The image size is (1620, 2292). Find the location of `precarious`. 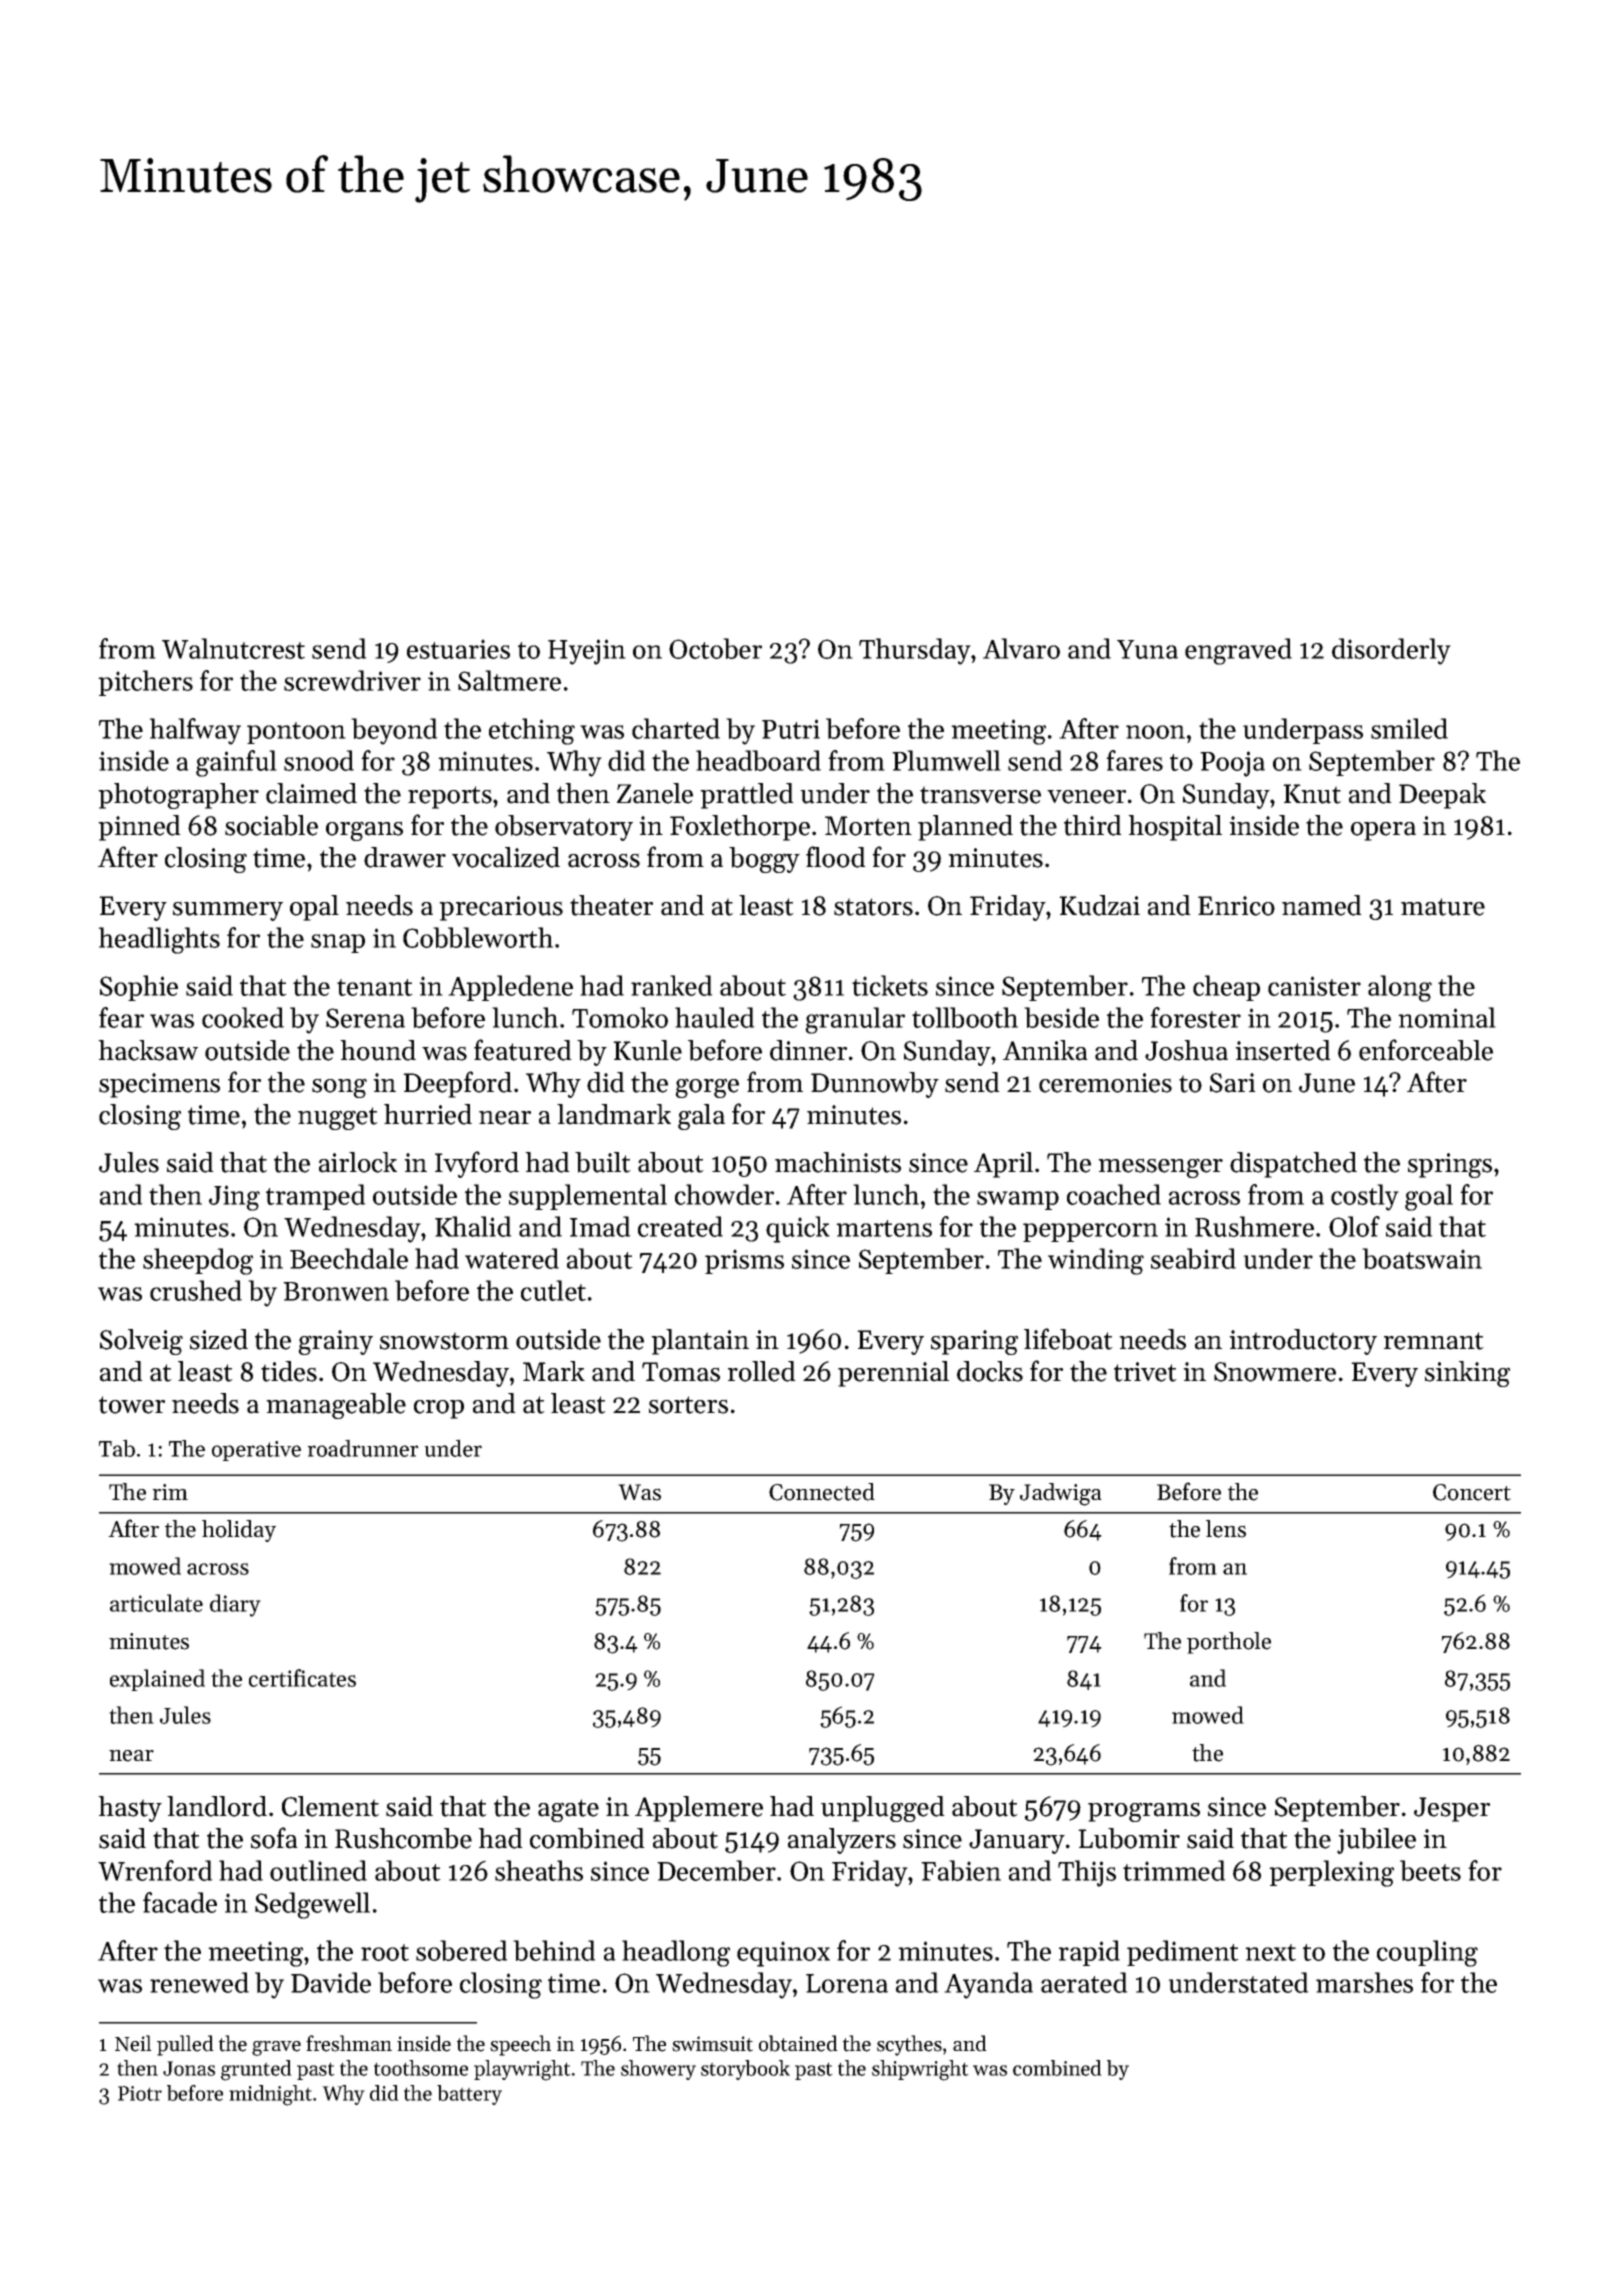

precarious is located at coordinates (501, 908).
